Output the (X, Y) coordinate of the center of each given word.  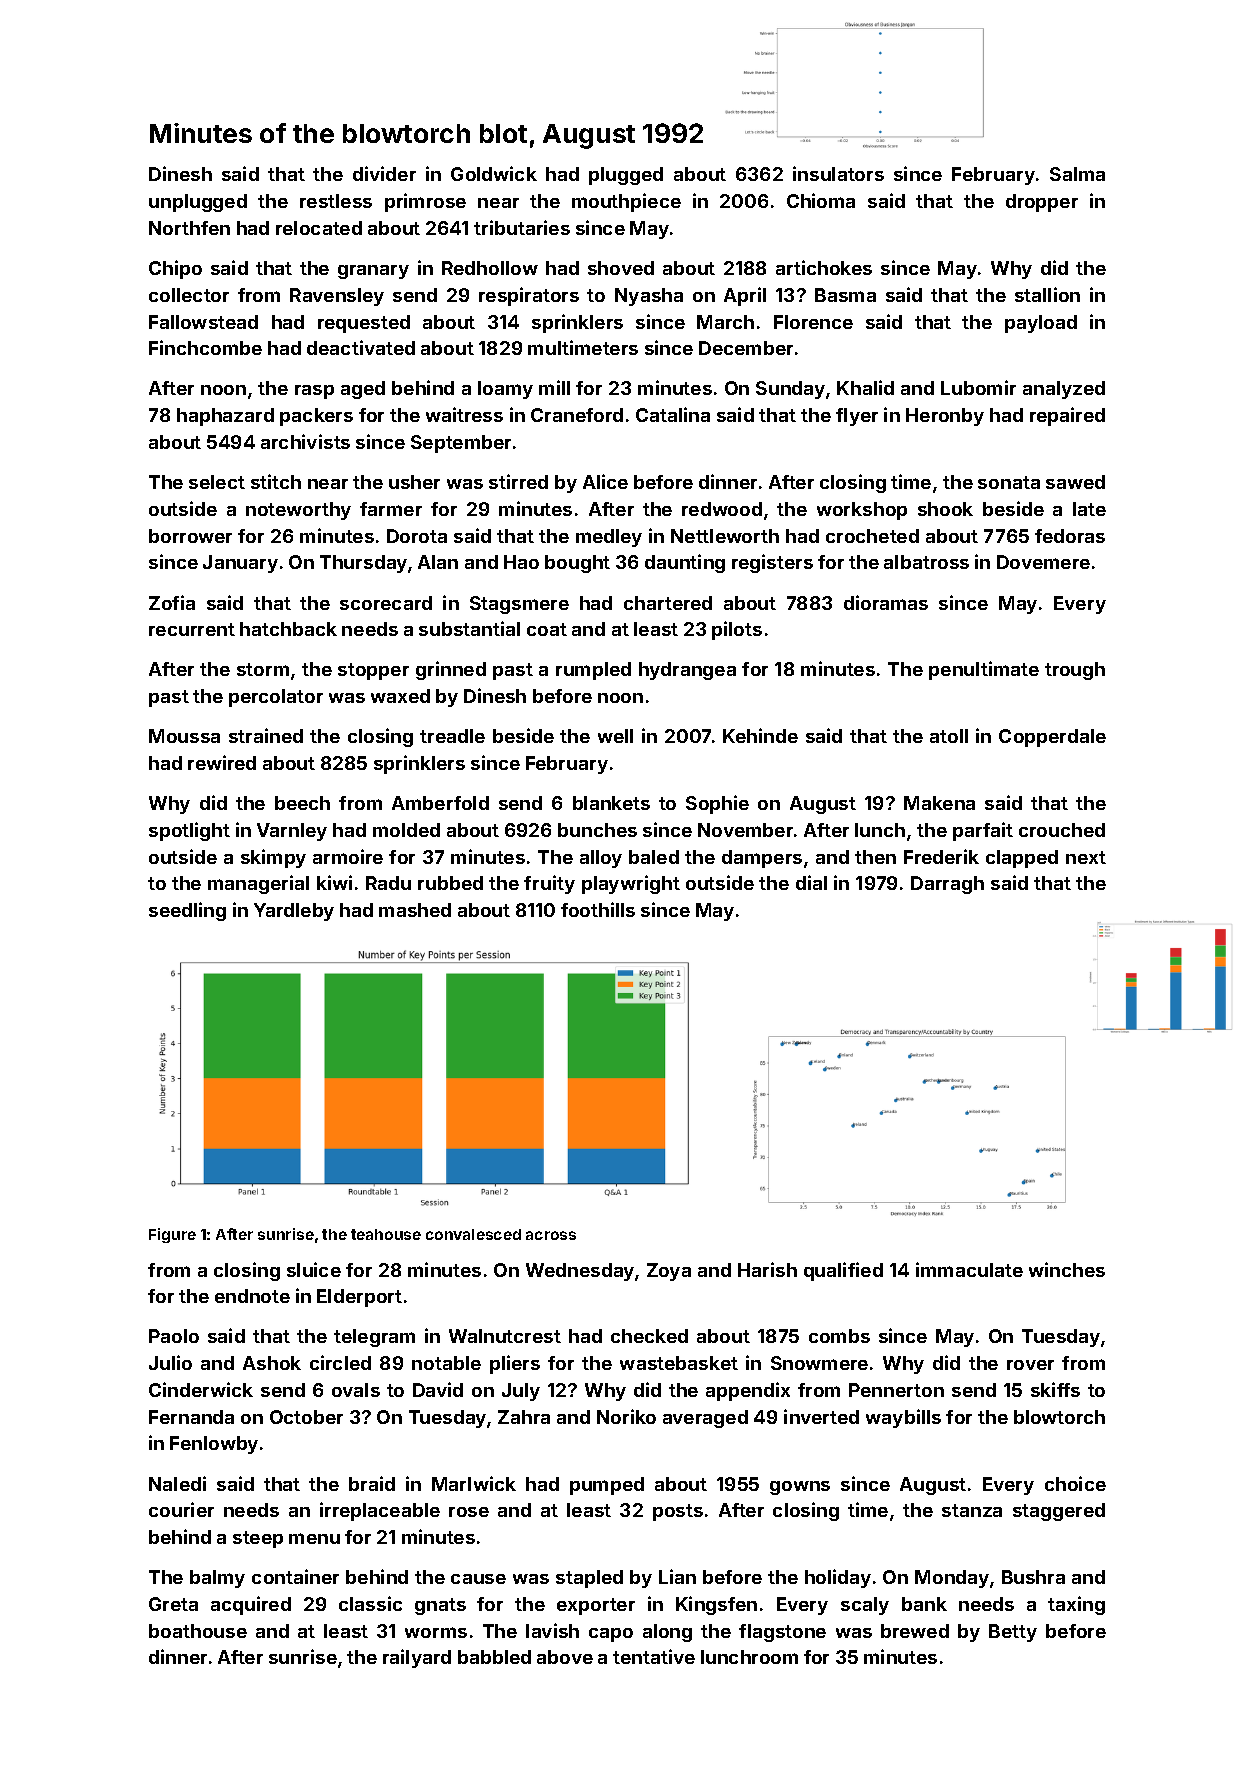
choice (1075, 1483)
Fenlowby (214, 1445)
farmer (391, 509)
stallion (1047, 294)
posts (678, 1512)
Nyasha (649, 297)
